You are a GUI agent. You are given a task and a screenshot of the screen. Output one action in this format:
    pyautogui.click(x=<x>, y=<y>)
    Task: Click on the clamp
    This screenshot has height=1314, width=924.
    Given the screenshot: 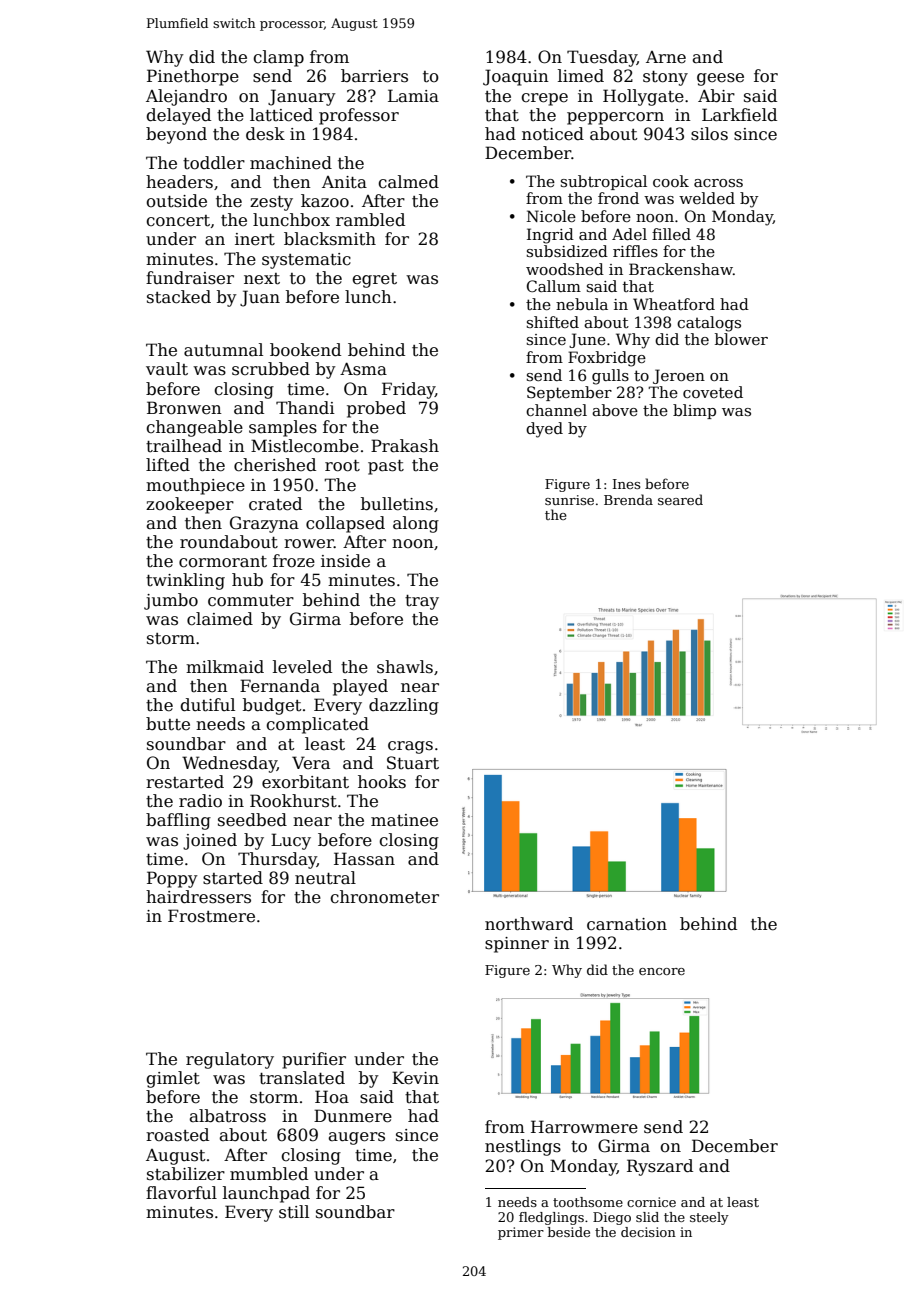 What is the action you would take?
    pyautogui.click(x=278, y=58)
